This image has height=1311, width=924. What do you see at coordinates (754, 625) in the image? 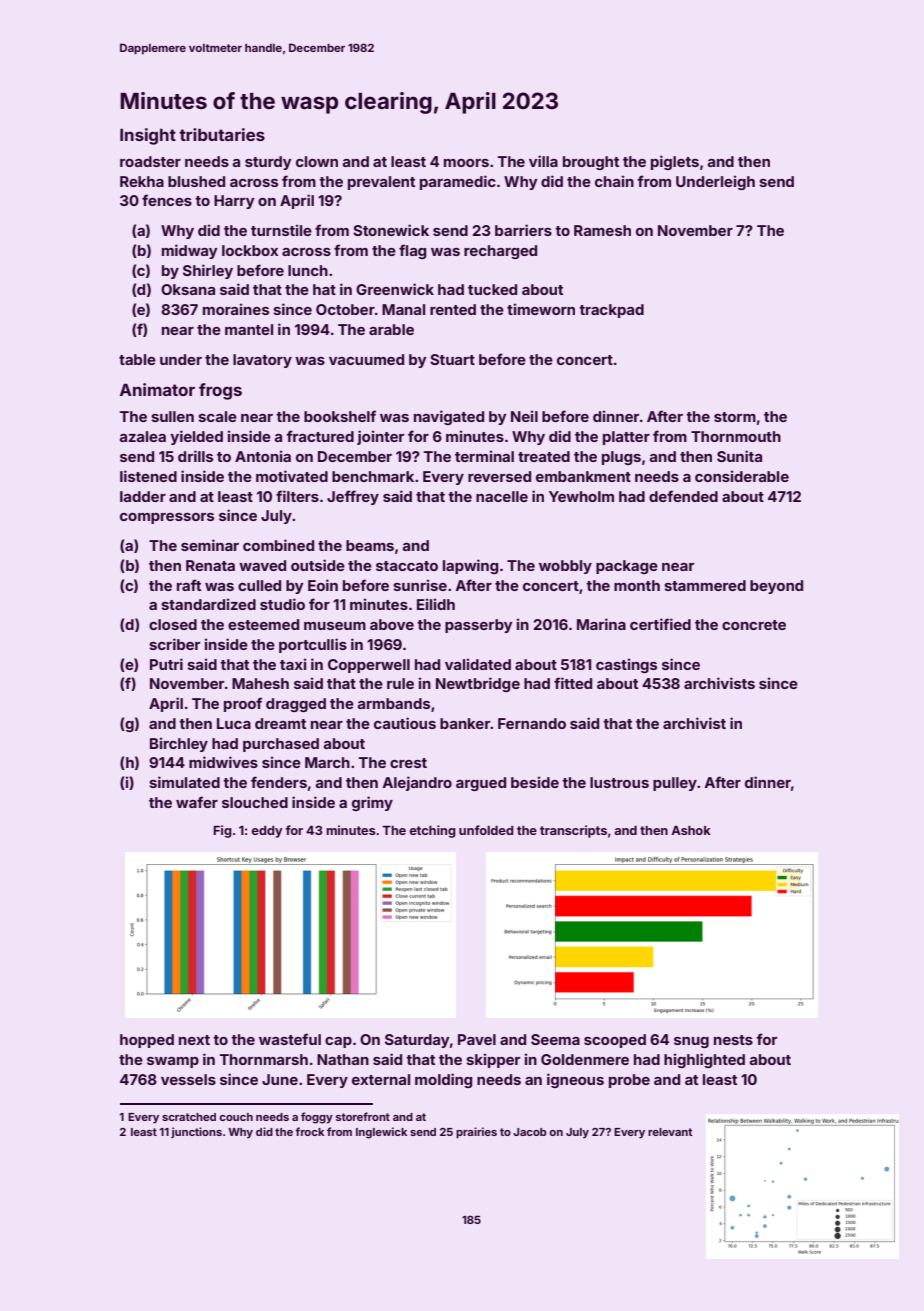
I see `concrete` at bounding box center [754, 625].
